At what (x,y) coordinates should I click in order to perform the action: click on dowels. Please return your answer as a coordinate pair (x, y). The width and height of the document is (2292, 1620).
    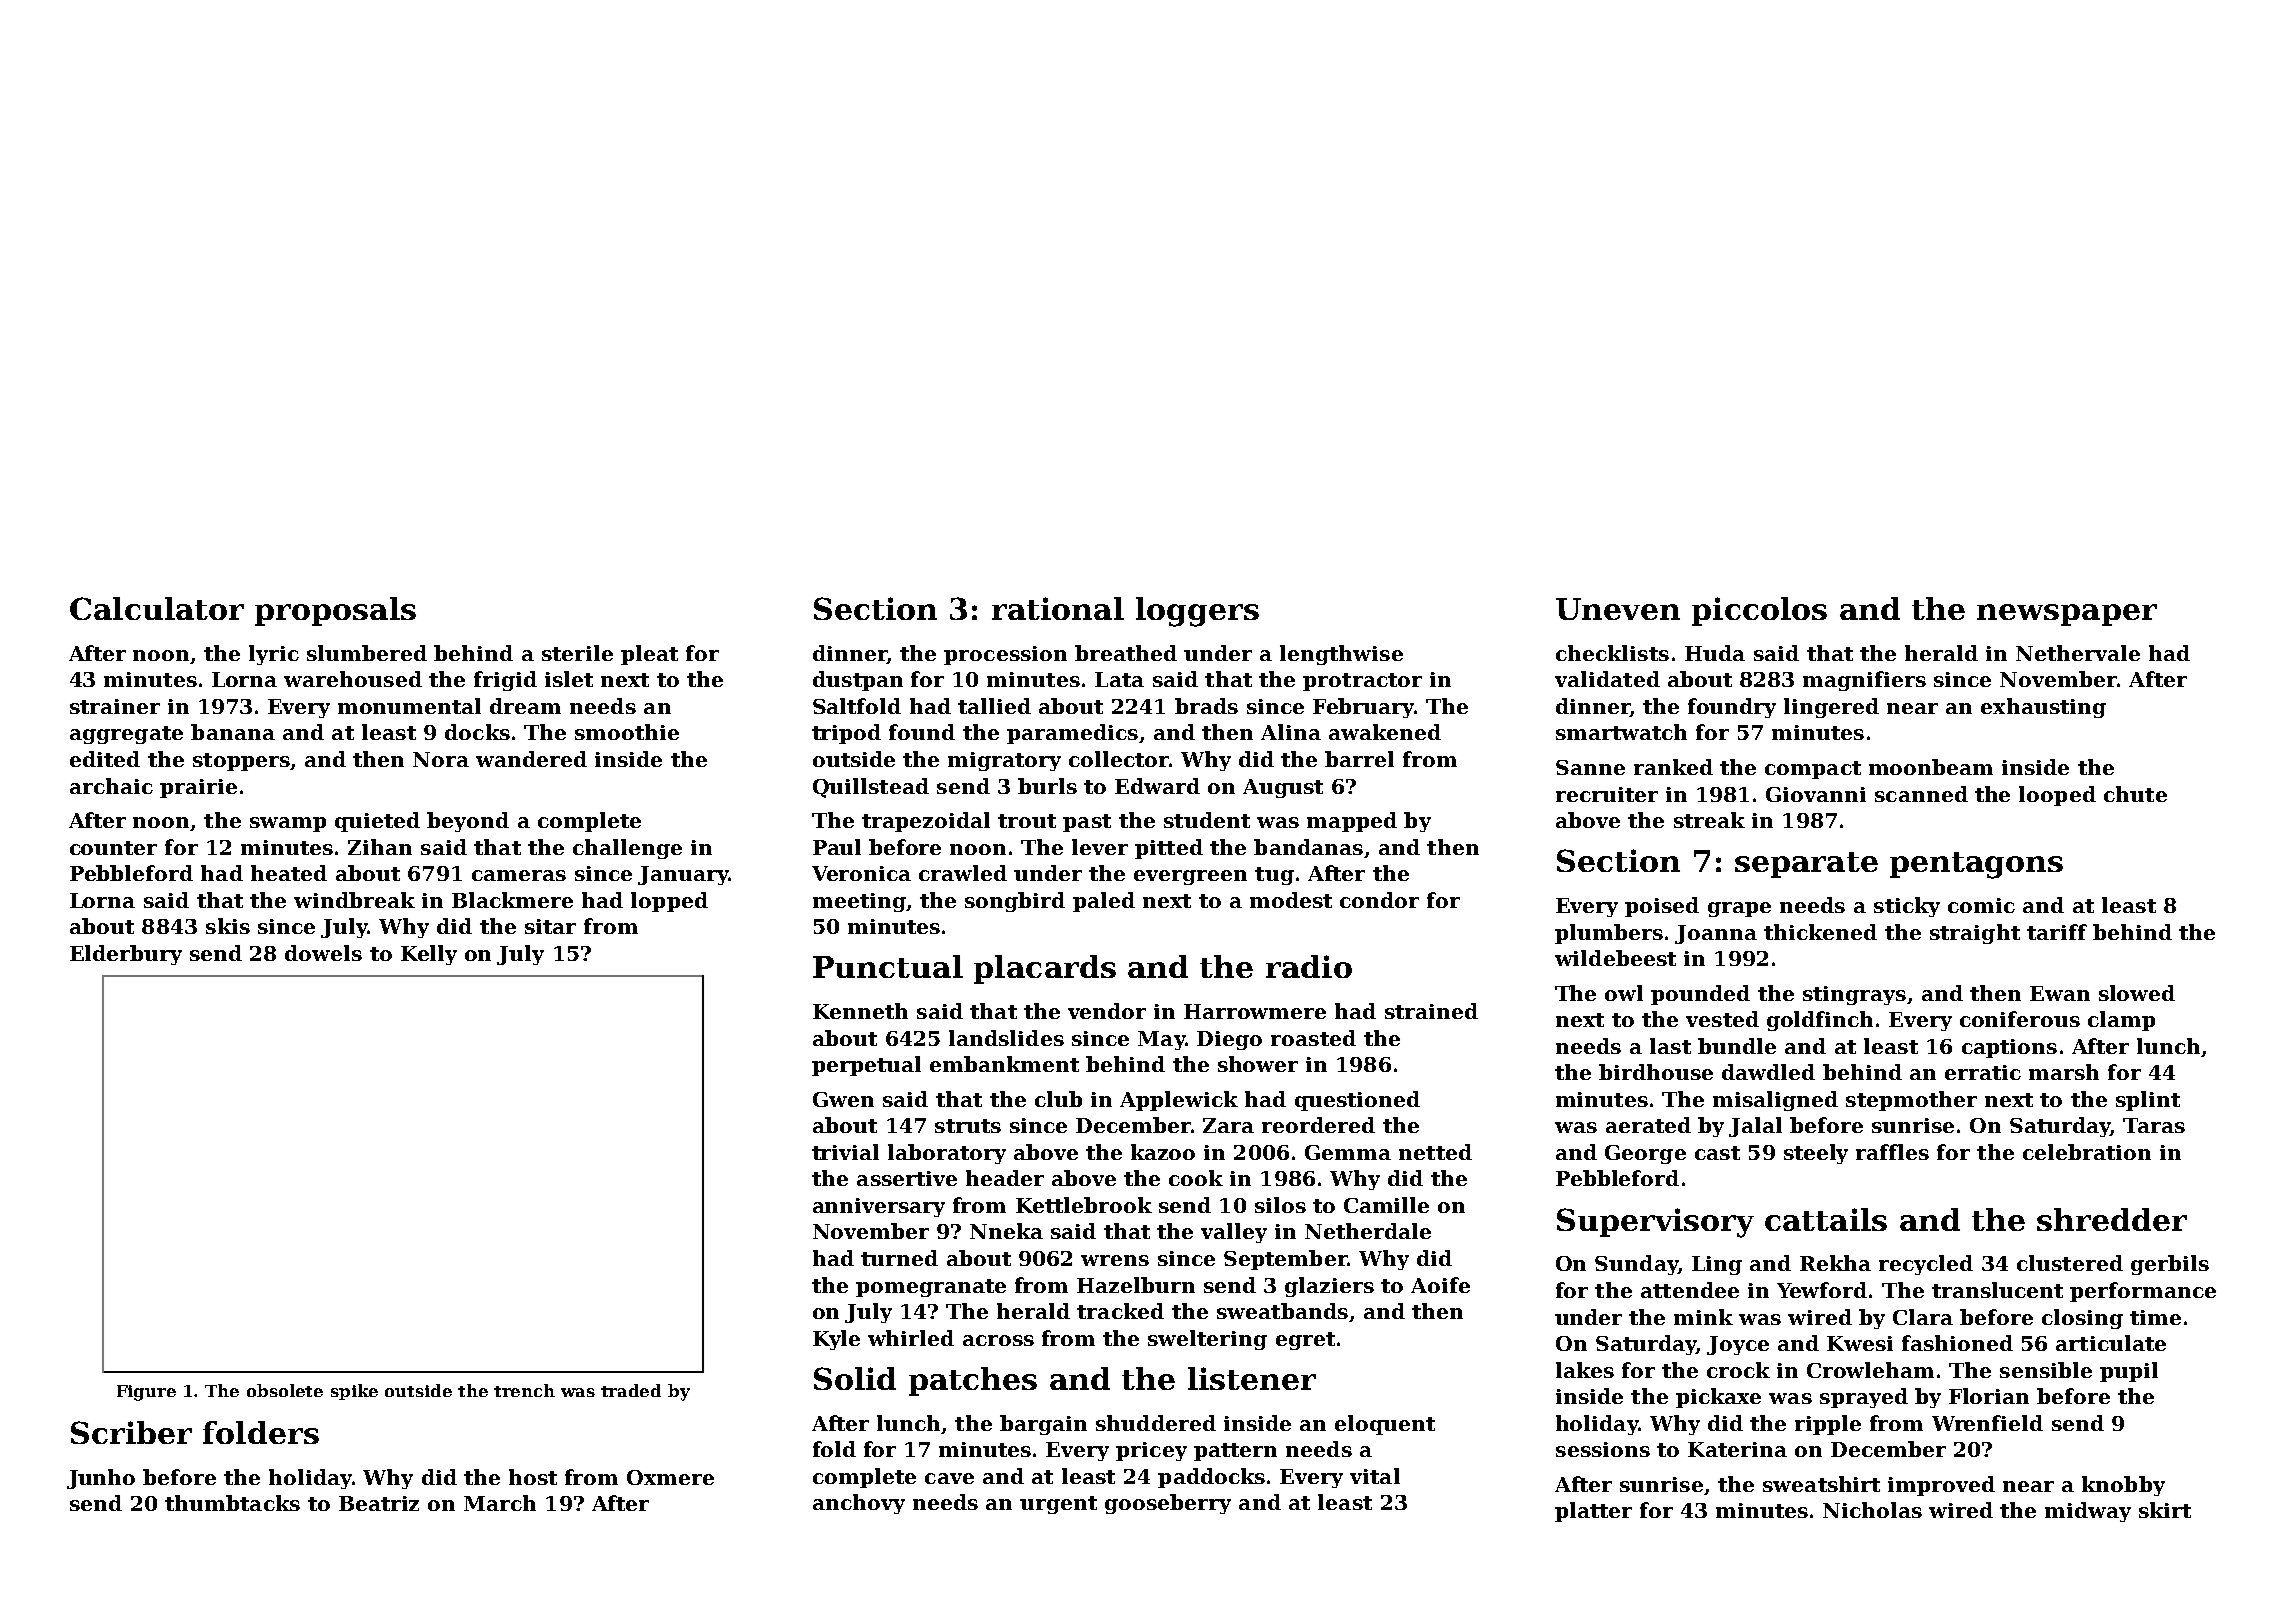
    Looking at the image, I should click on (323, 953).
